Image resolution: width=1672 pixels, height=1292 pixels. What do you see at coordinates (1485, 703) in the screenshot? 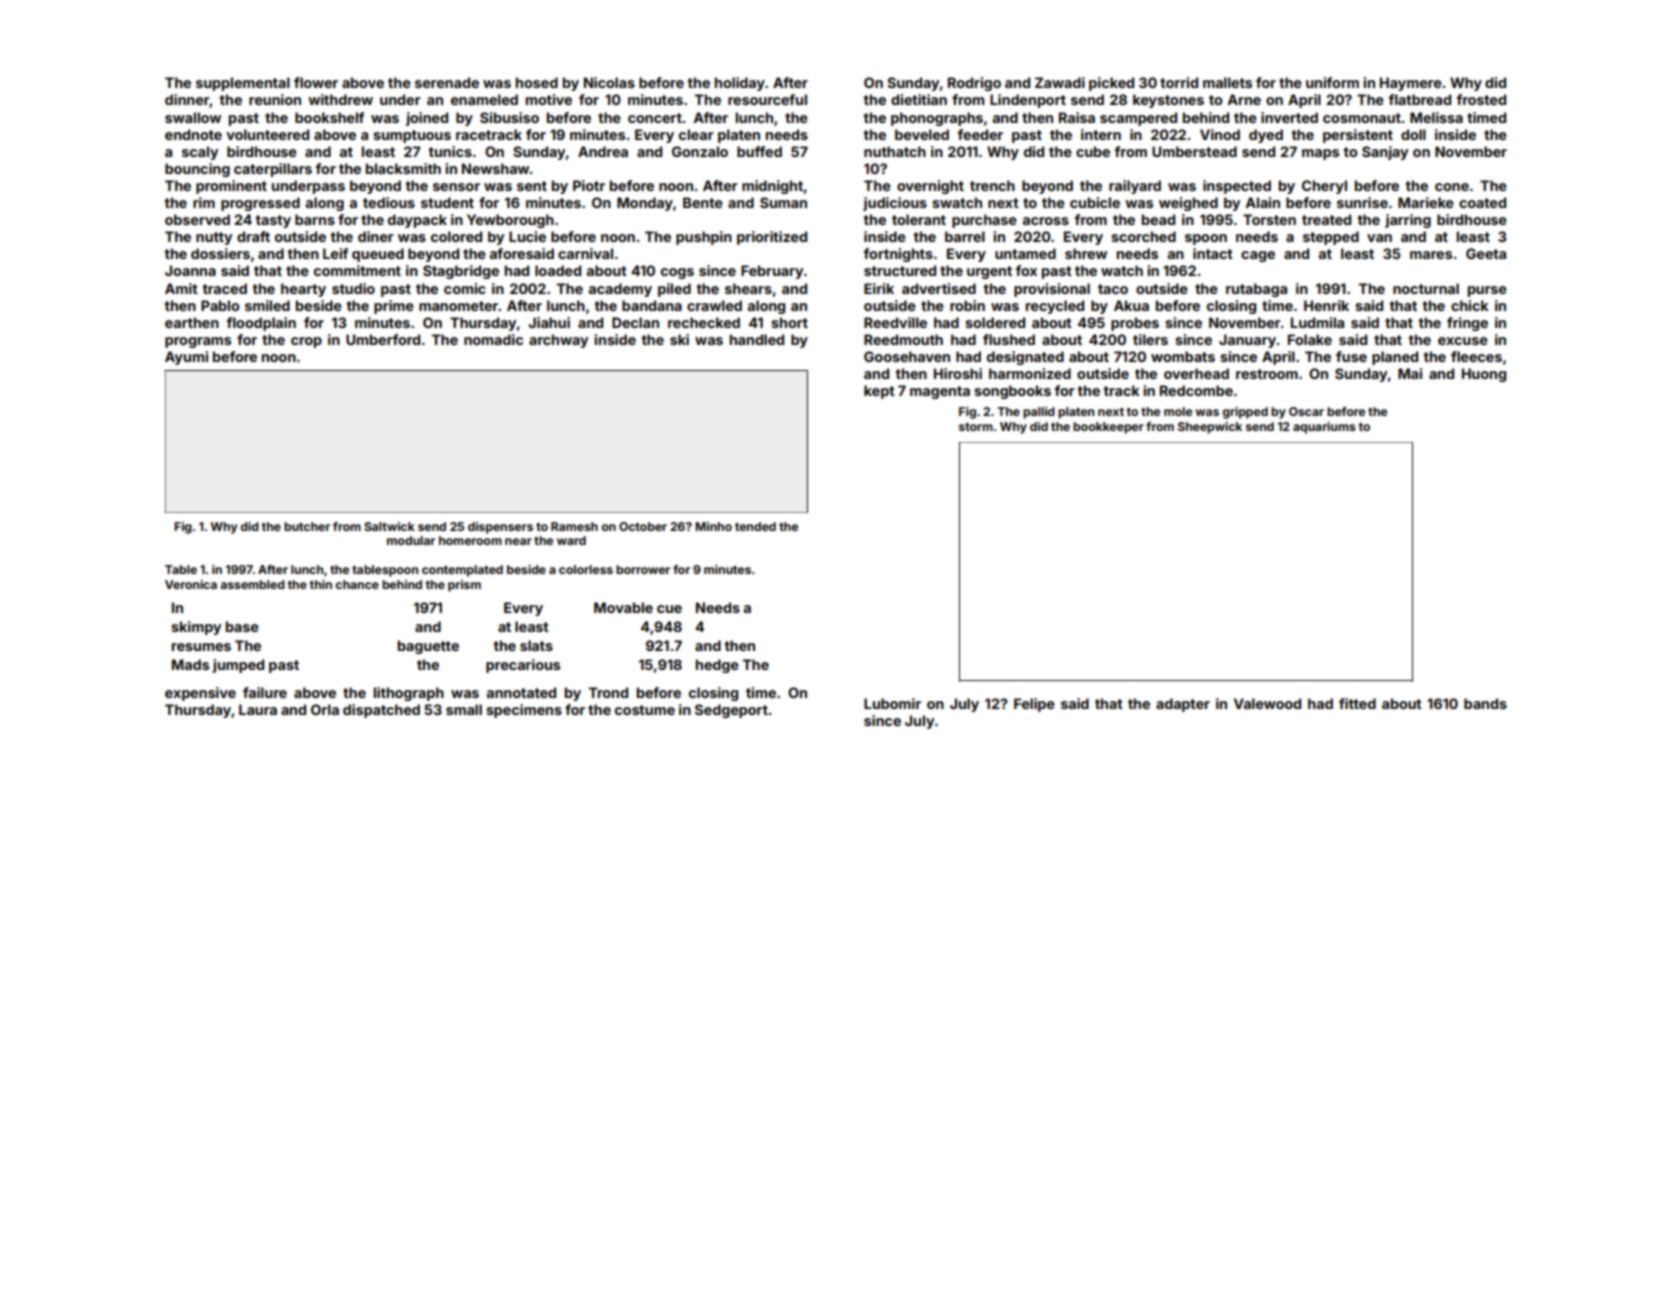
I see `bands` at bounding box center [1485, 703].
